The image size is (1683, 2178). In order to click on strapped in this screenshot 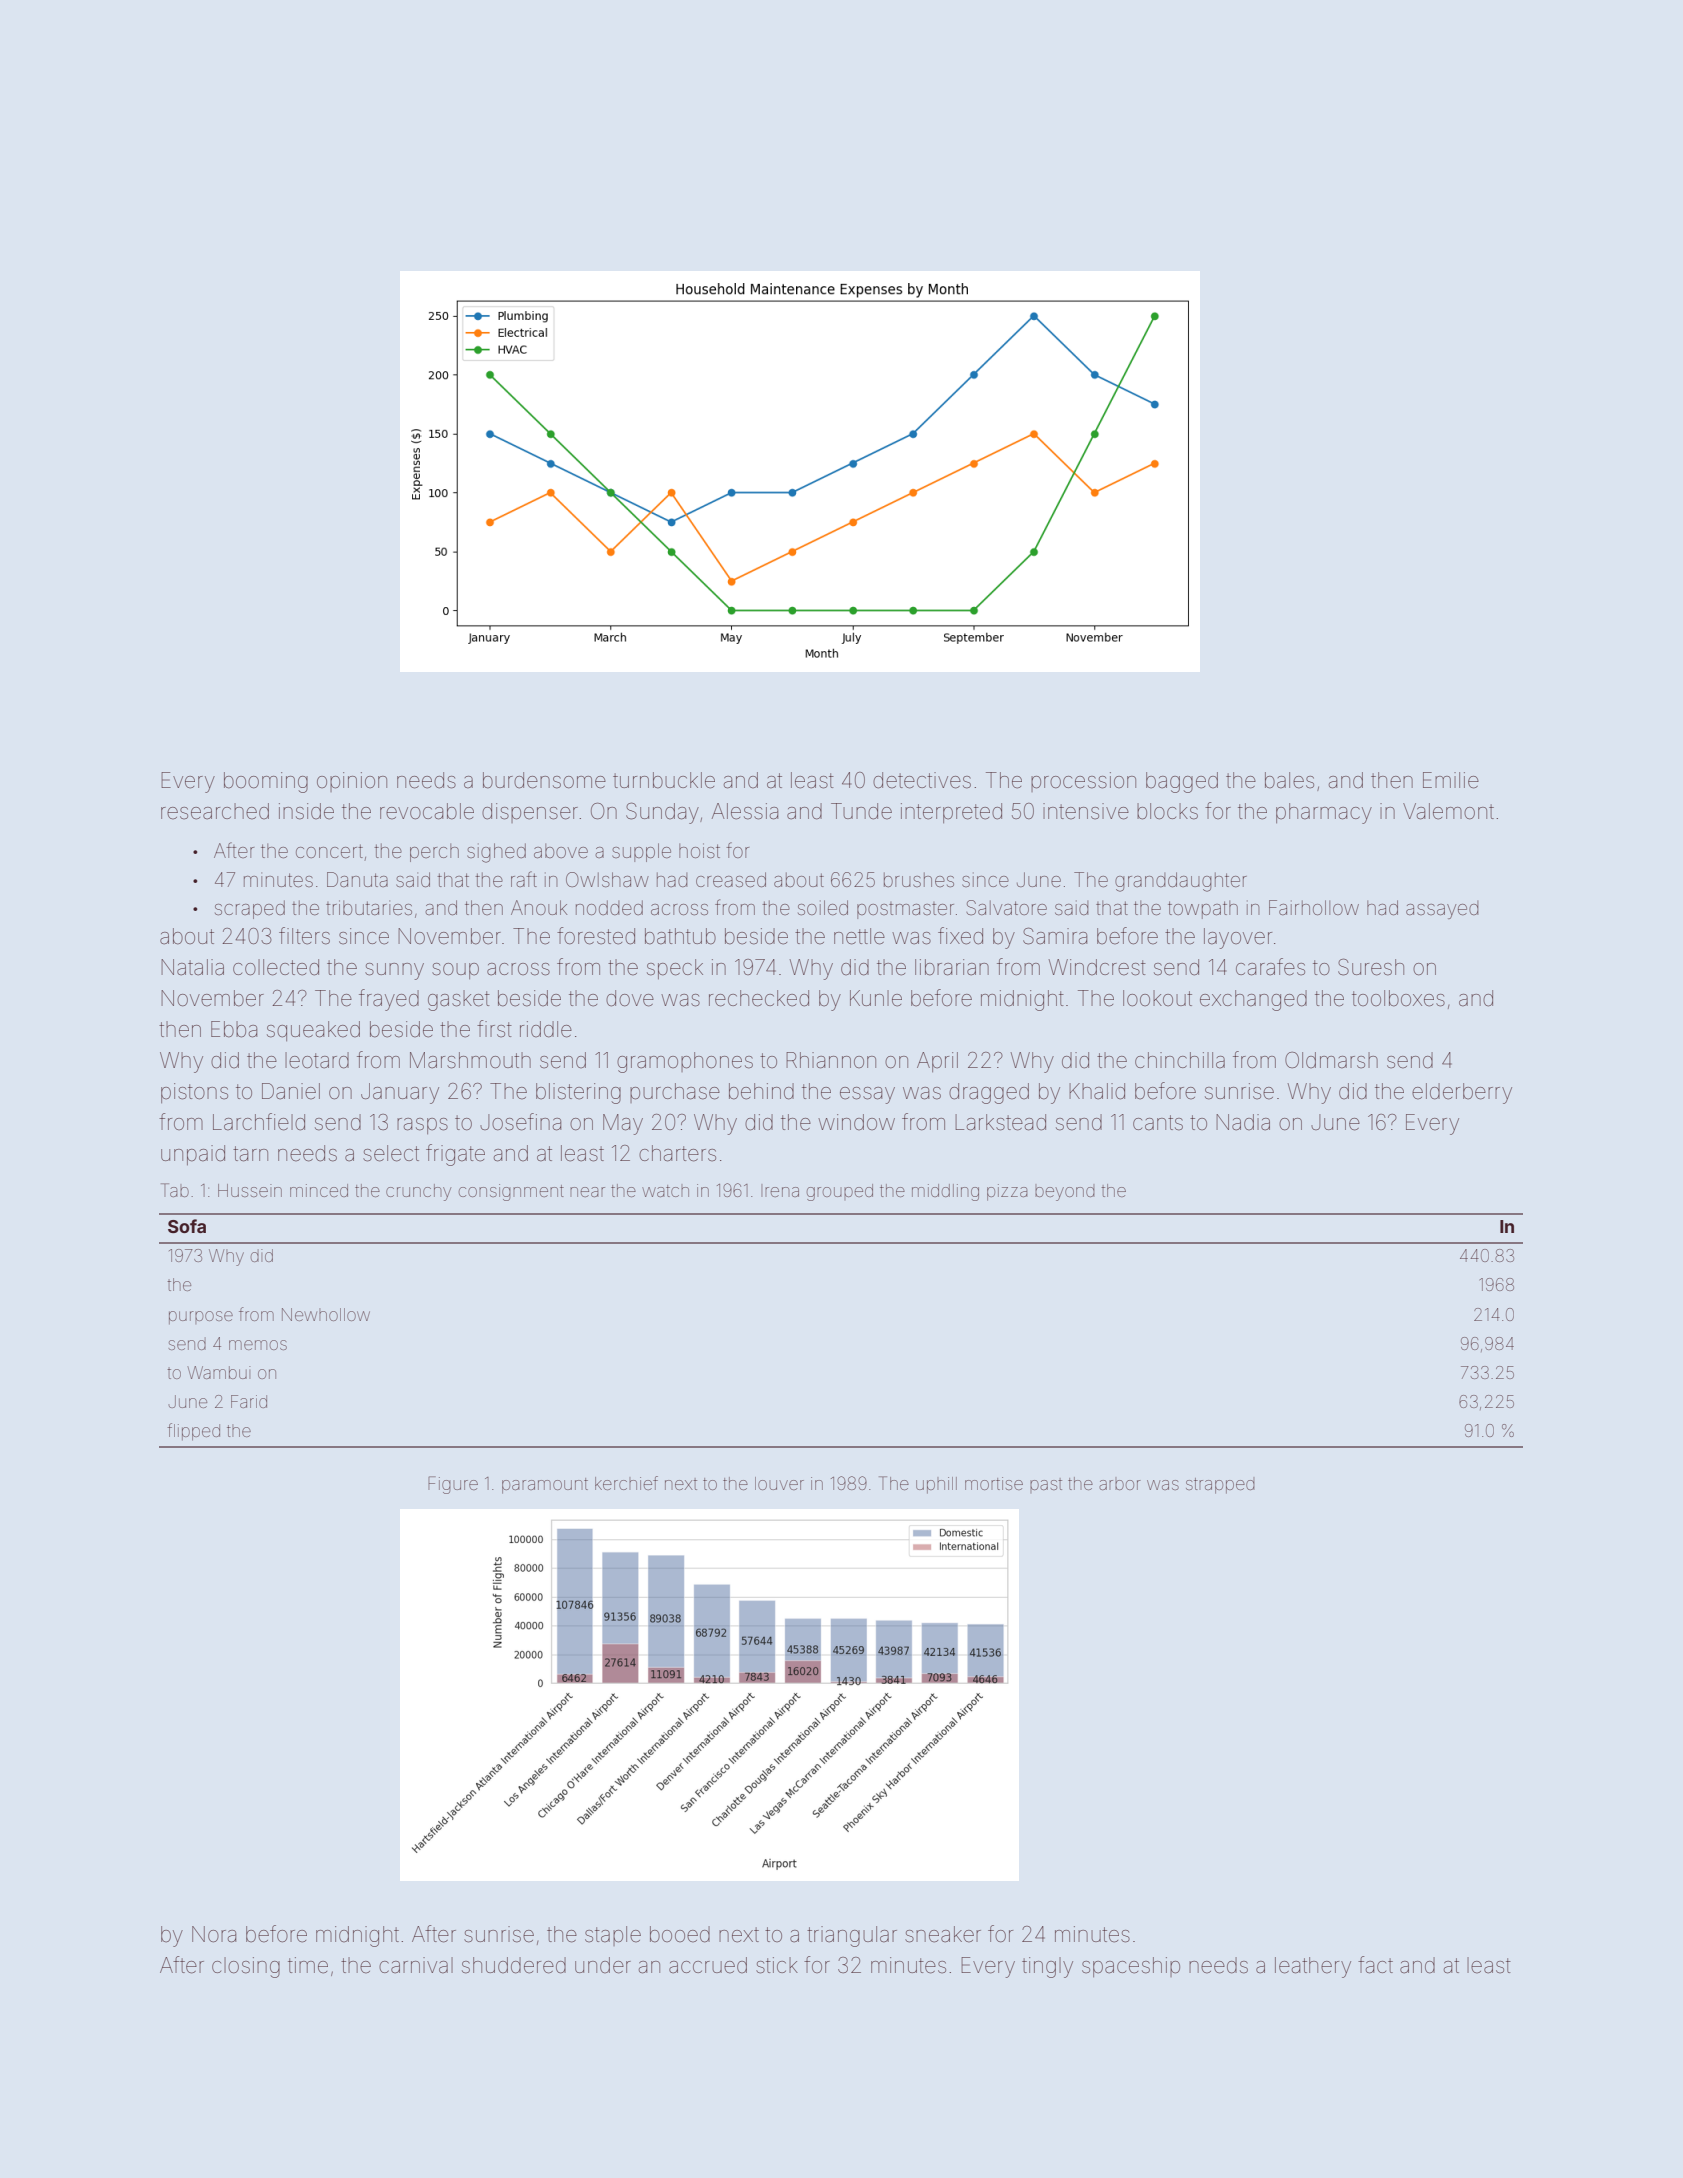, I will do `click(1220, 1486)`.
